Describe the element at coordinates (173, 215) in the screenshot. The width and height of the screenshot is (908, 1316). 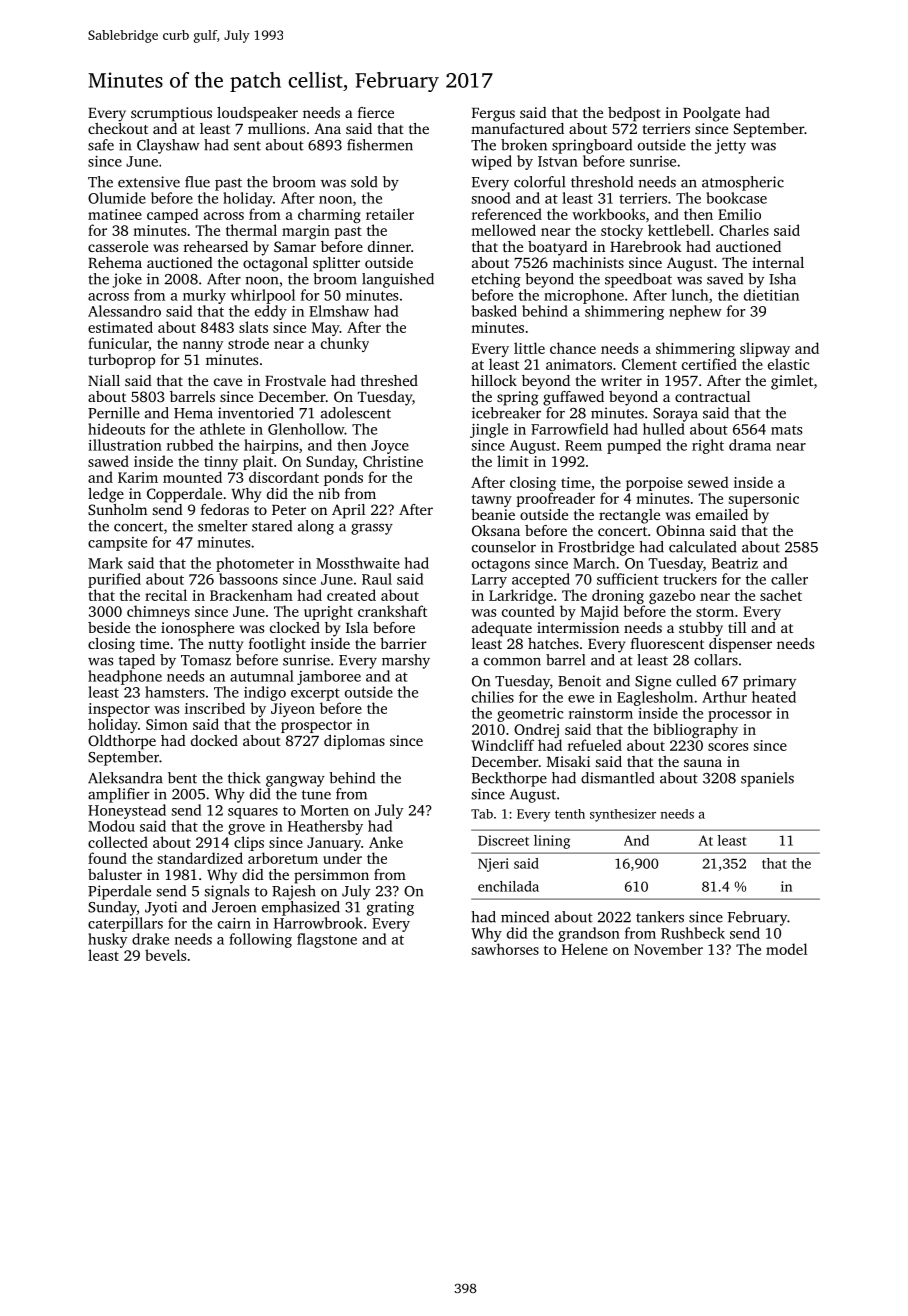
I see `camped` at that location.
